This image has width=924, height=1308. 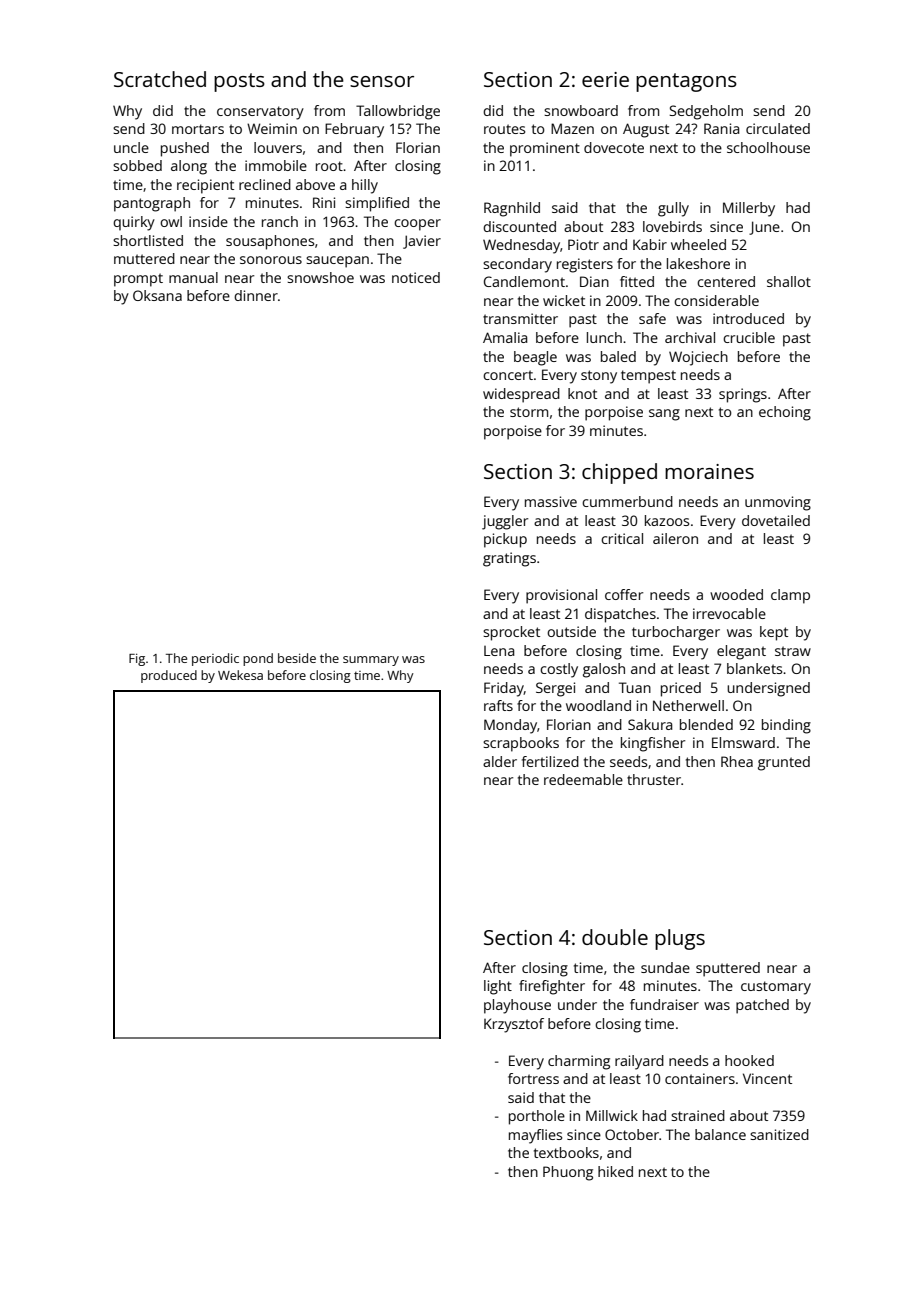 I want to click on straw, so click(x=793, y=651).
